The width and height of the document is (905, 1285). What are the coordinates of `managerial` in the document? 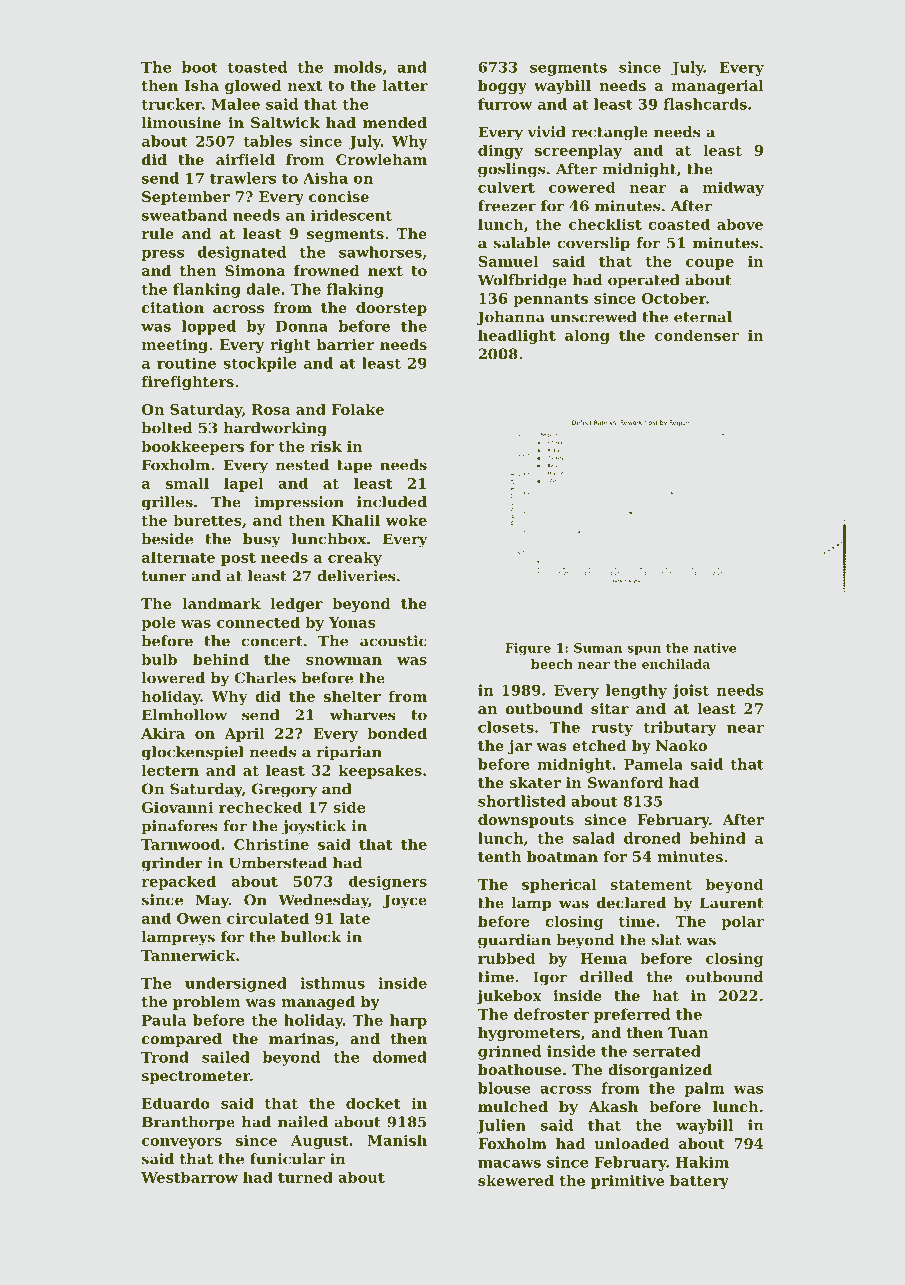 It's located at (718, 87).
